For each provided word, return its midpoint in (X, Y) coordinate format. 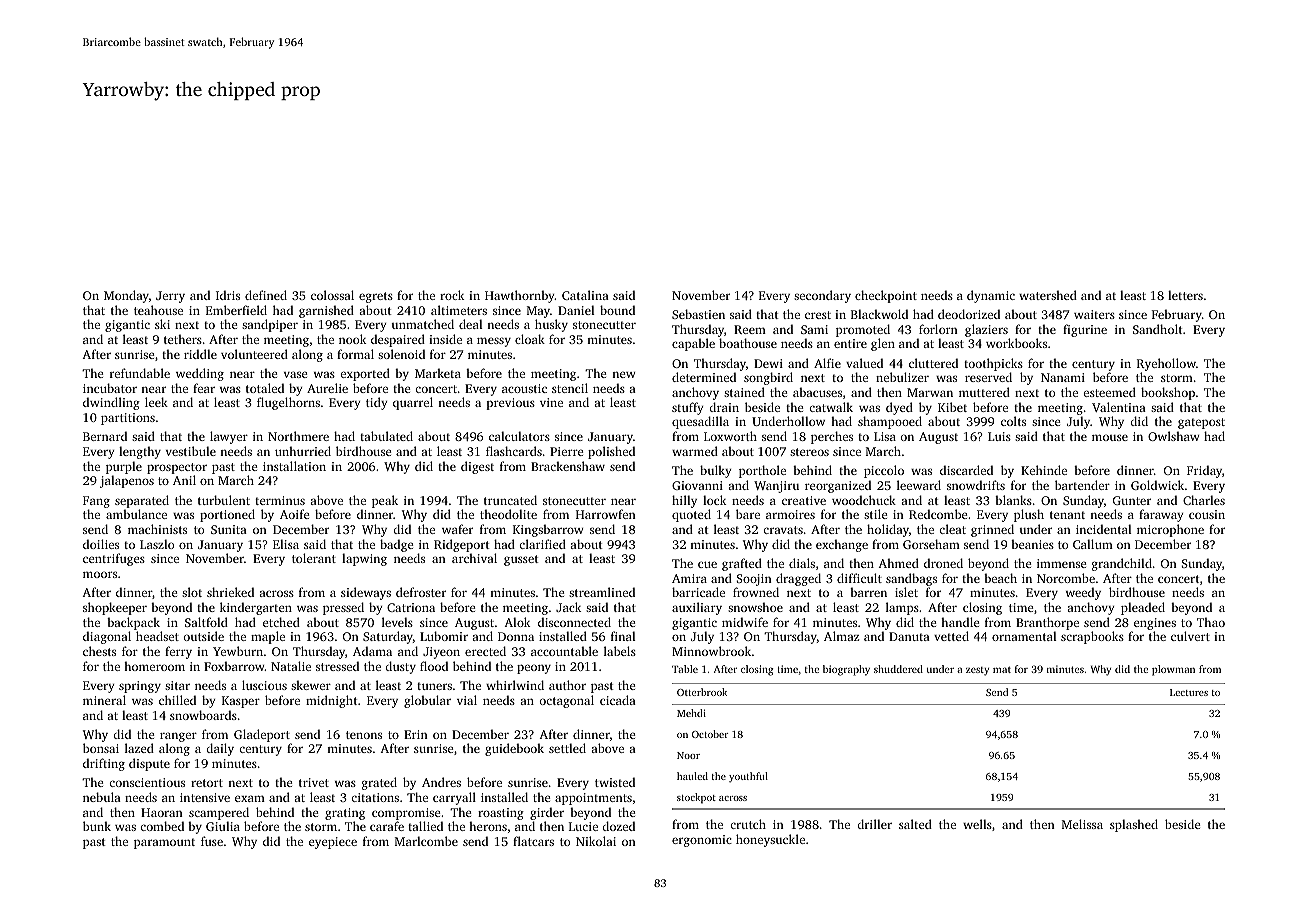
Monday (126, 296)
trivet (314, 782)
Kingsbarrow (548, 530)
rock (452, 295)
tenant (1067, 515)
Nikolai (596, 841)
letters (1185, 295)
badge (396, 545)
